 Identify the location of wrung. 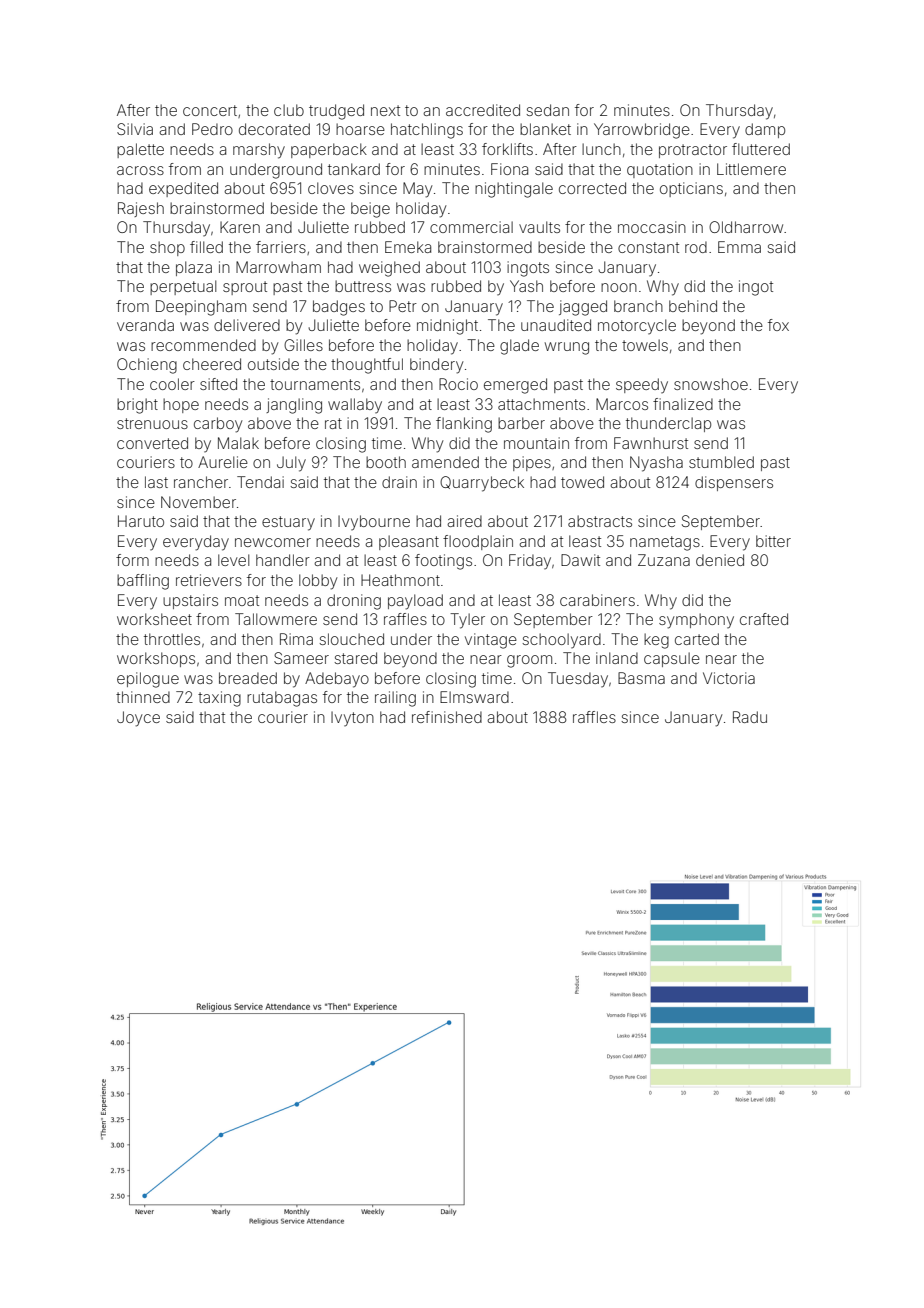
(567, 348).
